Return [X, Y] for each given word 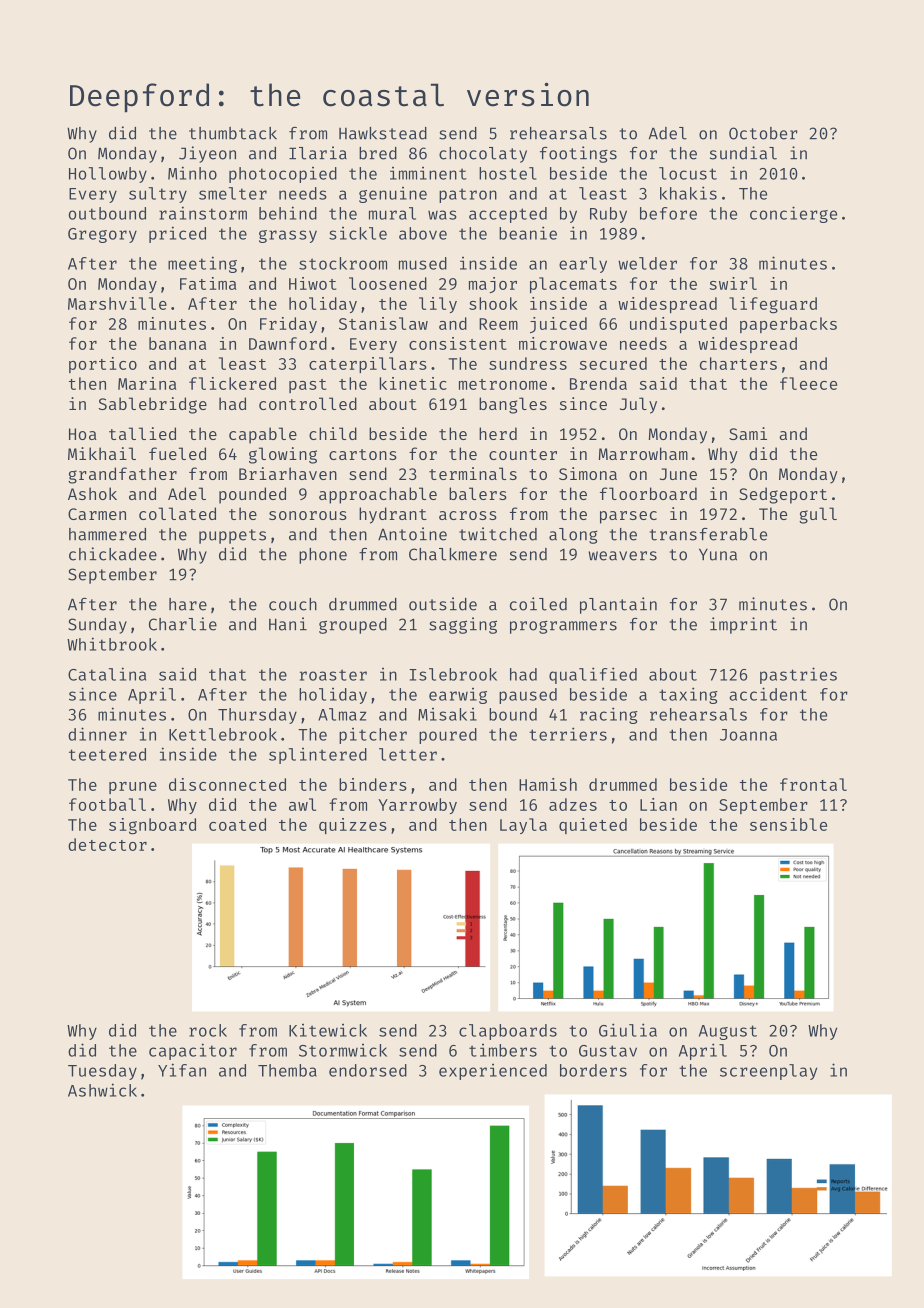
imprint [743, 625]
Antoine [412, 534]
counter [523, 454]
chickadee [113, 554]
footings [578, 154]
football [107, 804]
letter [408, 754]
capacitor [193, 1051]
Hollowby [108, 175]
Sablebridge [152, 405]
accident [768, 694]
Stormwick [343, 1050]
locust [688, 173]
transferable [708, 534]
